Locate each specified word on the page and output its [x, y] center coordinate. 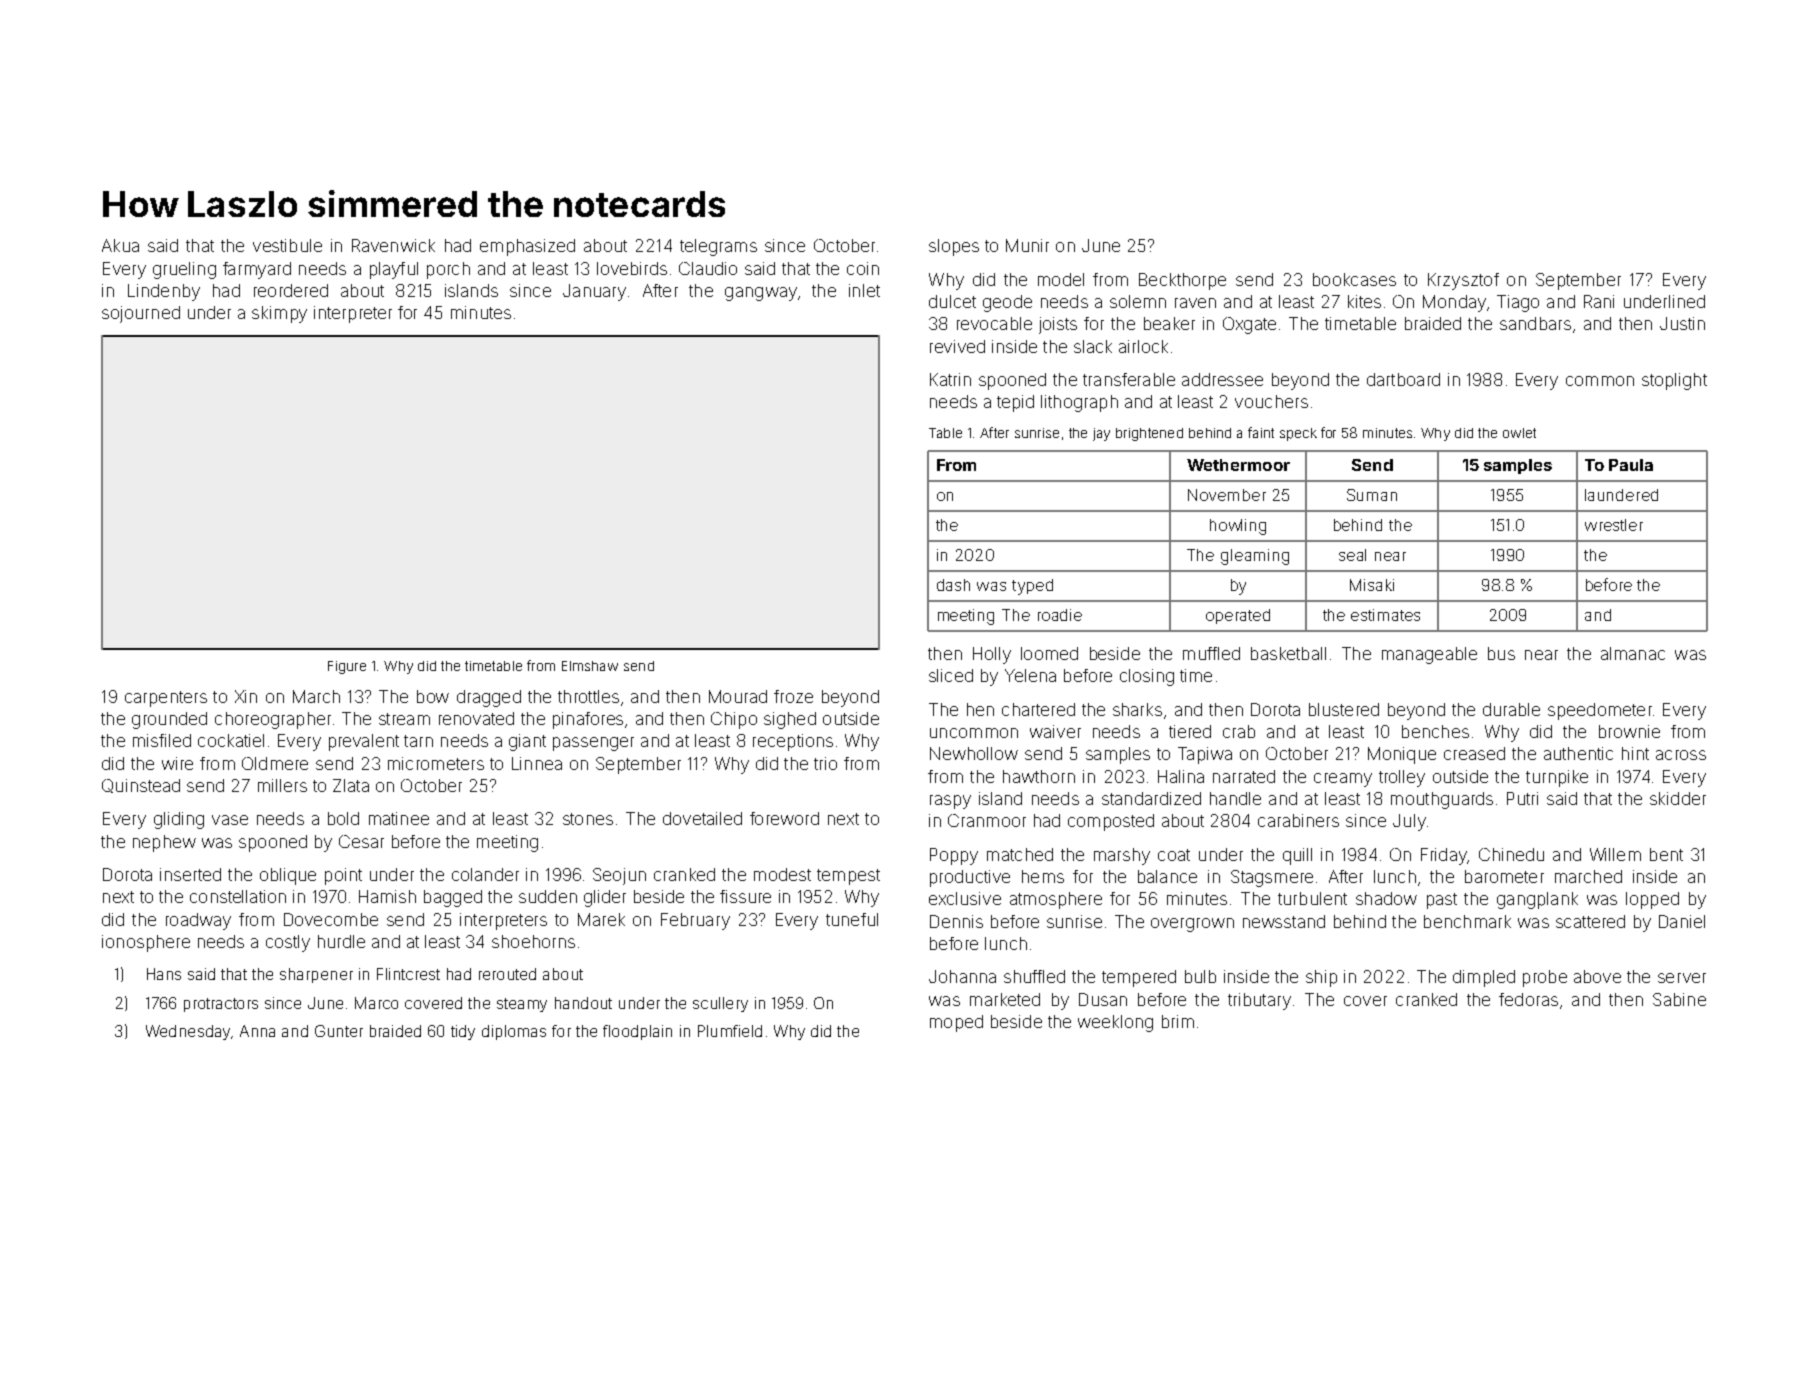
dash [953, 585]
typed [1032, 587]
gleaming [1255, 557]
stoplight [1674, 381]
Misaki [1372, 585]
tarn [418, 741]
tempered [1139, 978]
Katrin [950, 379]
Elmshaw [590, 666]
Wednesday [188, 1032]
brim [1178, 1021]
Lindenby [164, 292]
